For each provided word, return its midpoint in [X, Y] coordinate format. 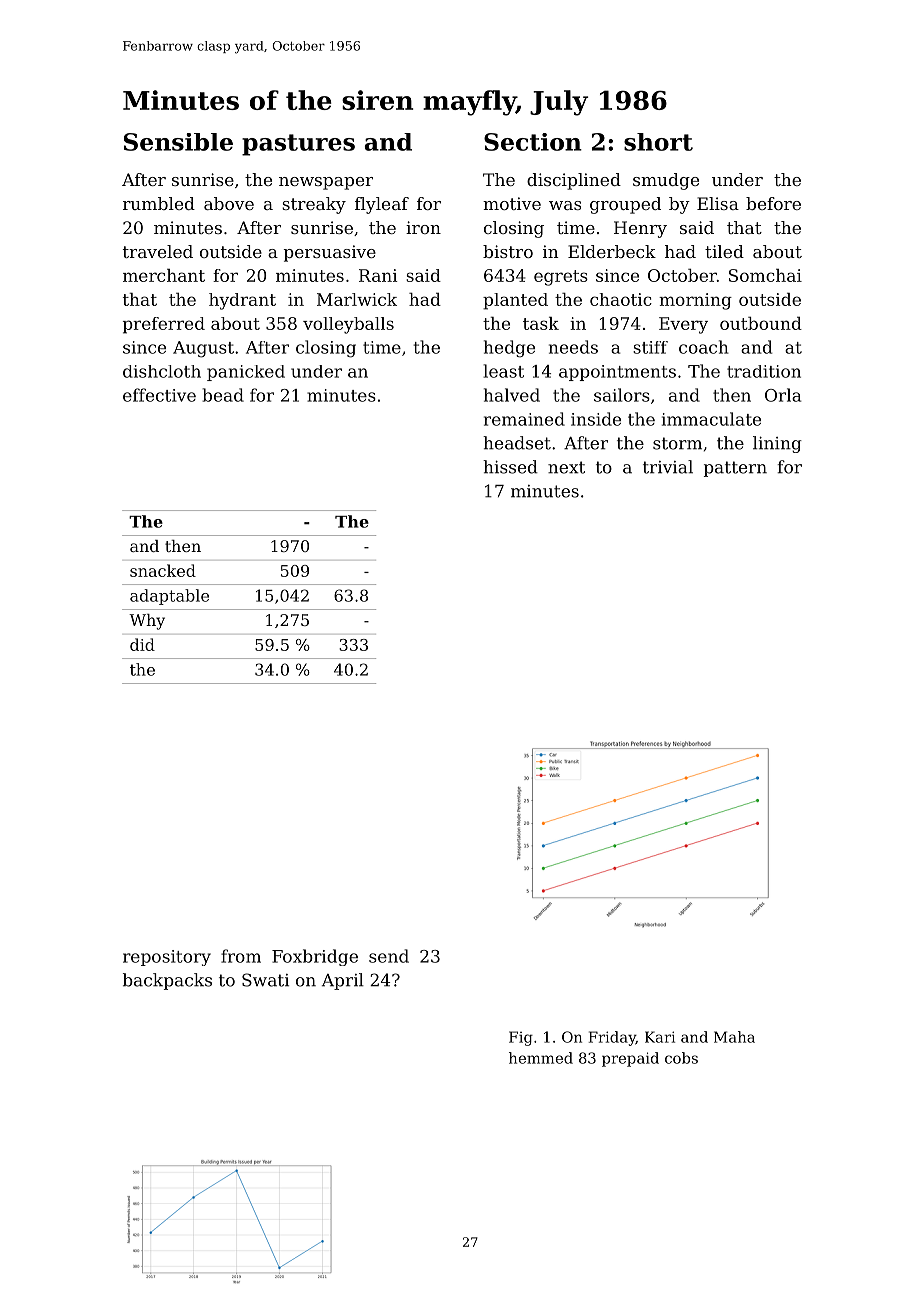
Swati [265, 980]
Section [533, 142]
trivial [668, 467]
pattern [735, 469]
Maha [734, 1037]
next [566, 467]
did [142, 644]
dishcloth [162, 371]
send [389, 956]
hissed [510, 467]
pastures [298, 145]
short [658, 142]
